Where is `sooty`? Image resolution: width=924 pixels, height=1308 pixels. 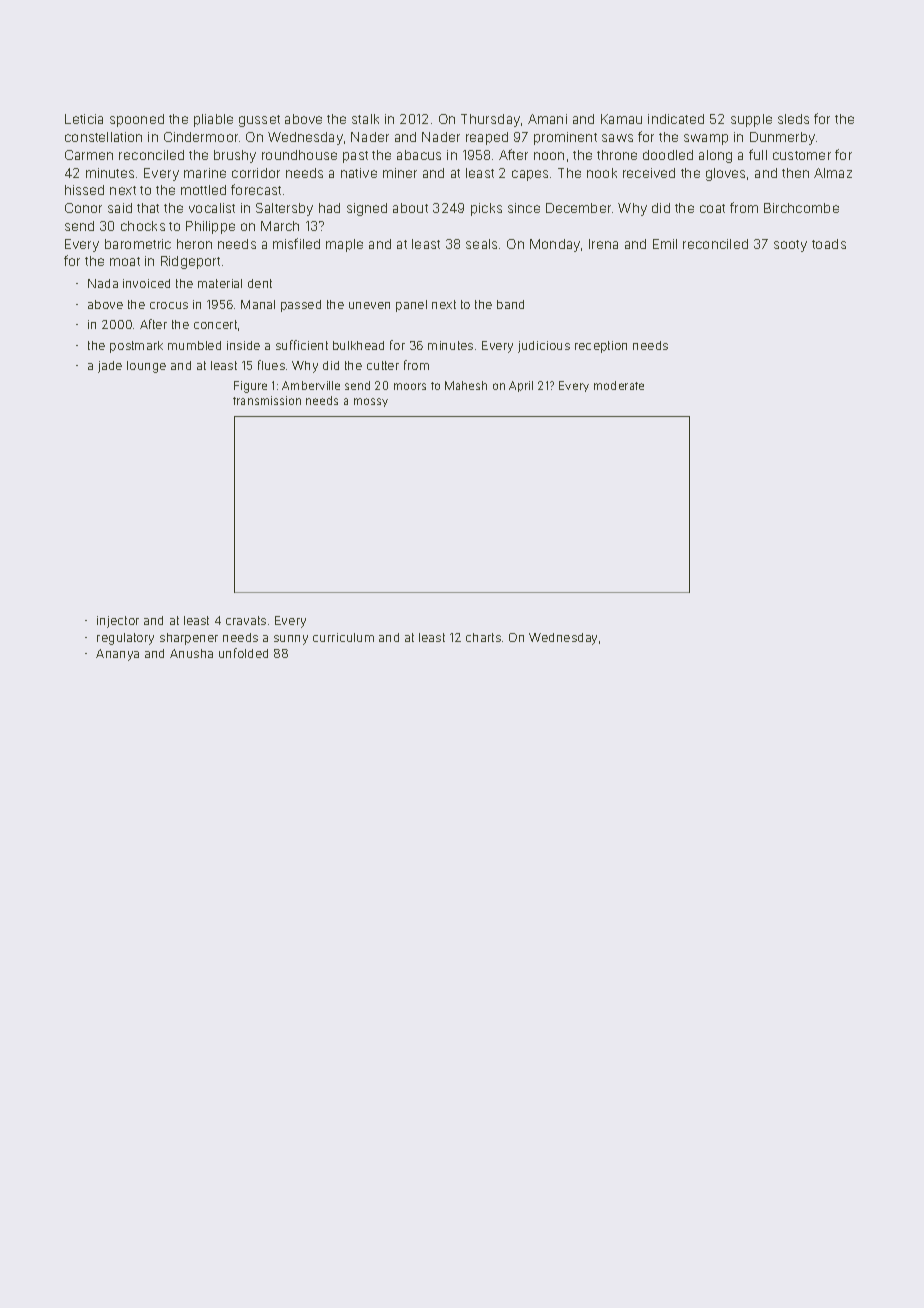
sooty is located at coordinates (790, 246).
